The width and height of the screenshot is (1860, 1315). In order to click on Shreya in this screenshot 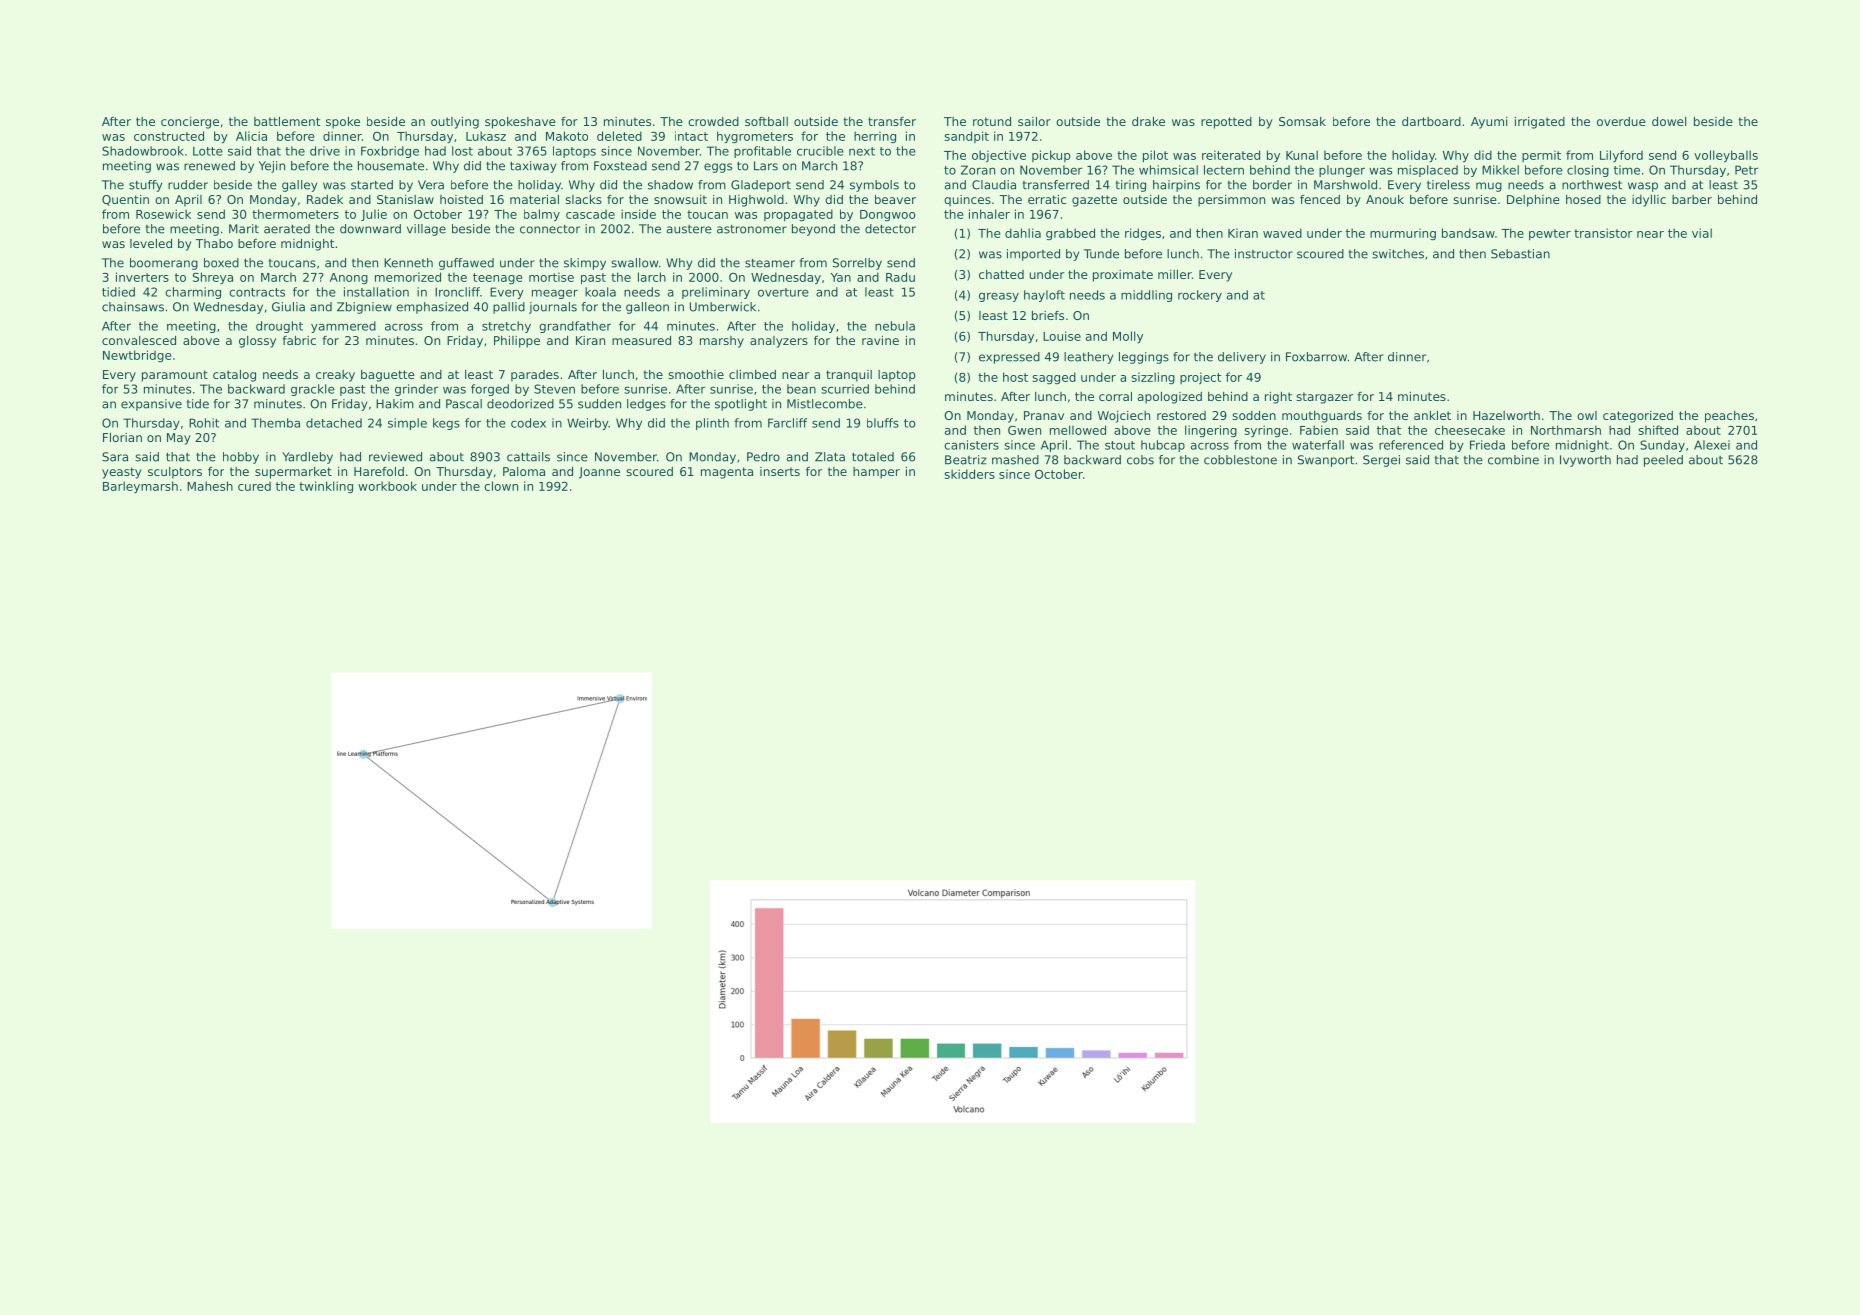, I will do `click(213, 278)`.
